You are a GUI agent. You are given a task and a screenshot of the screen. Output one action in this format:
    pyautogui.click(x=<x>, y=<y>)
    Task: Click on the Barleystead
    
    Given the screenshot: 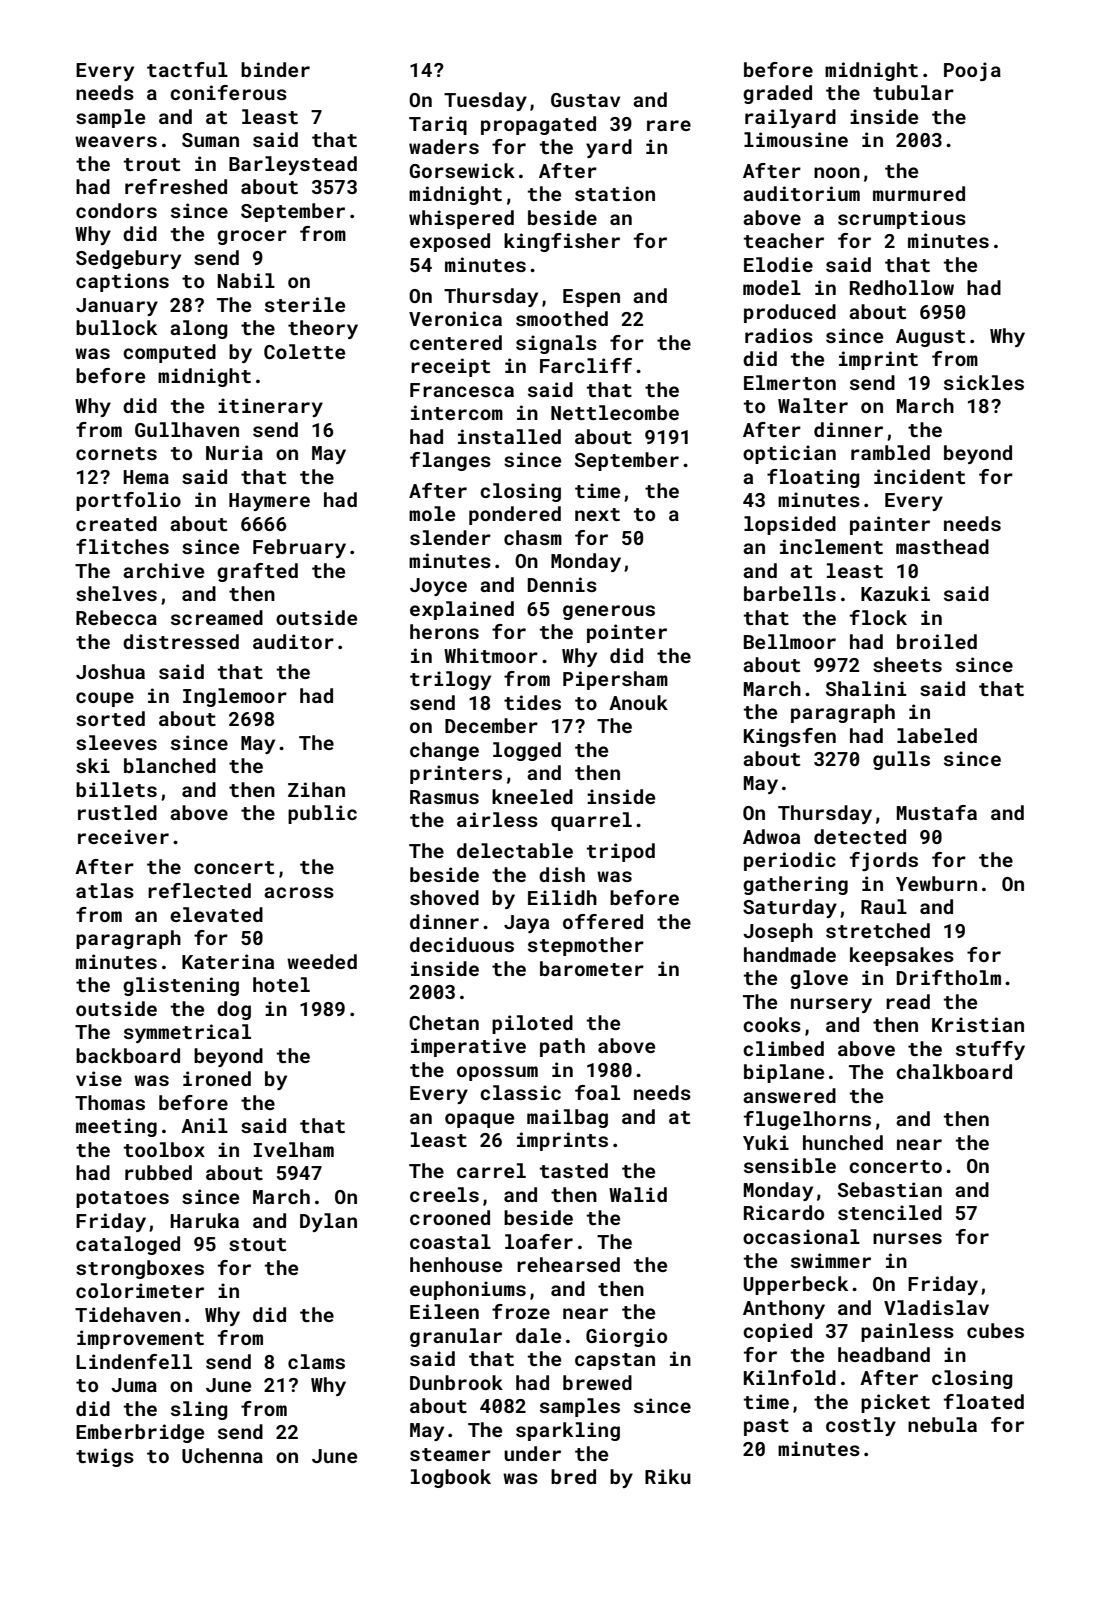 What is the action you would take?
    pyautogui.click(x=293, y=165)
